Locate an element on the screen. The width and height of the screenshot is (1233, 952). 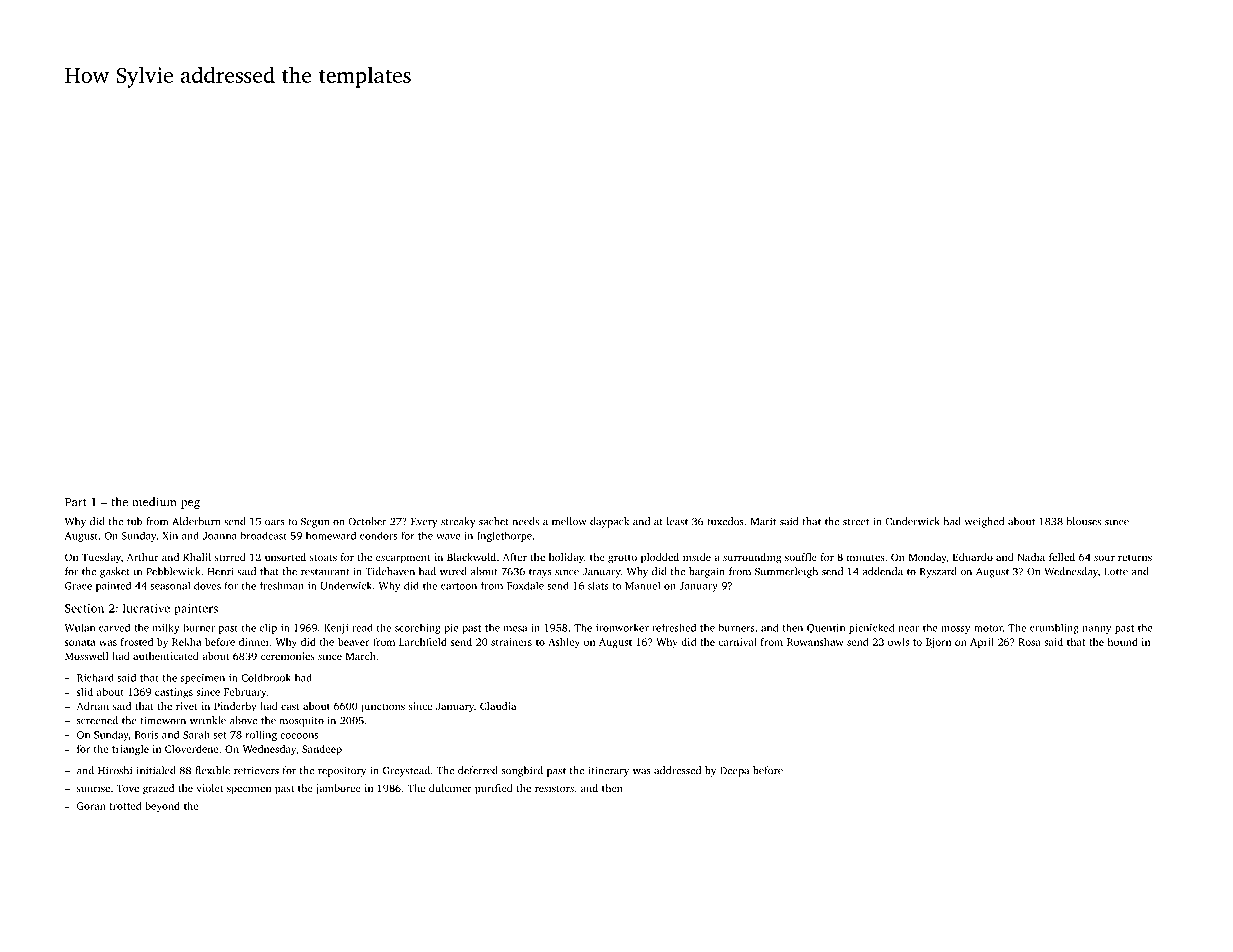
near is located at coordinates (908, 629).
